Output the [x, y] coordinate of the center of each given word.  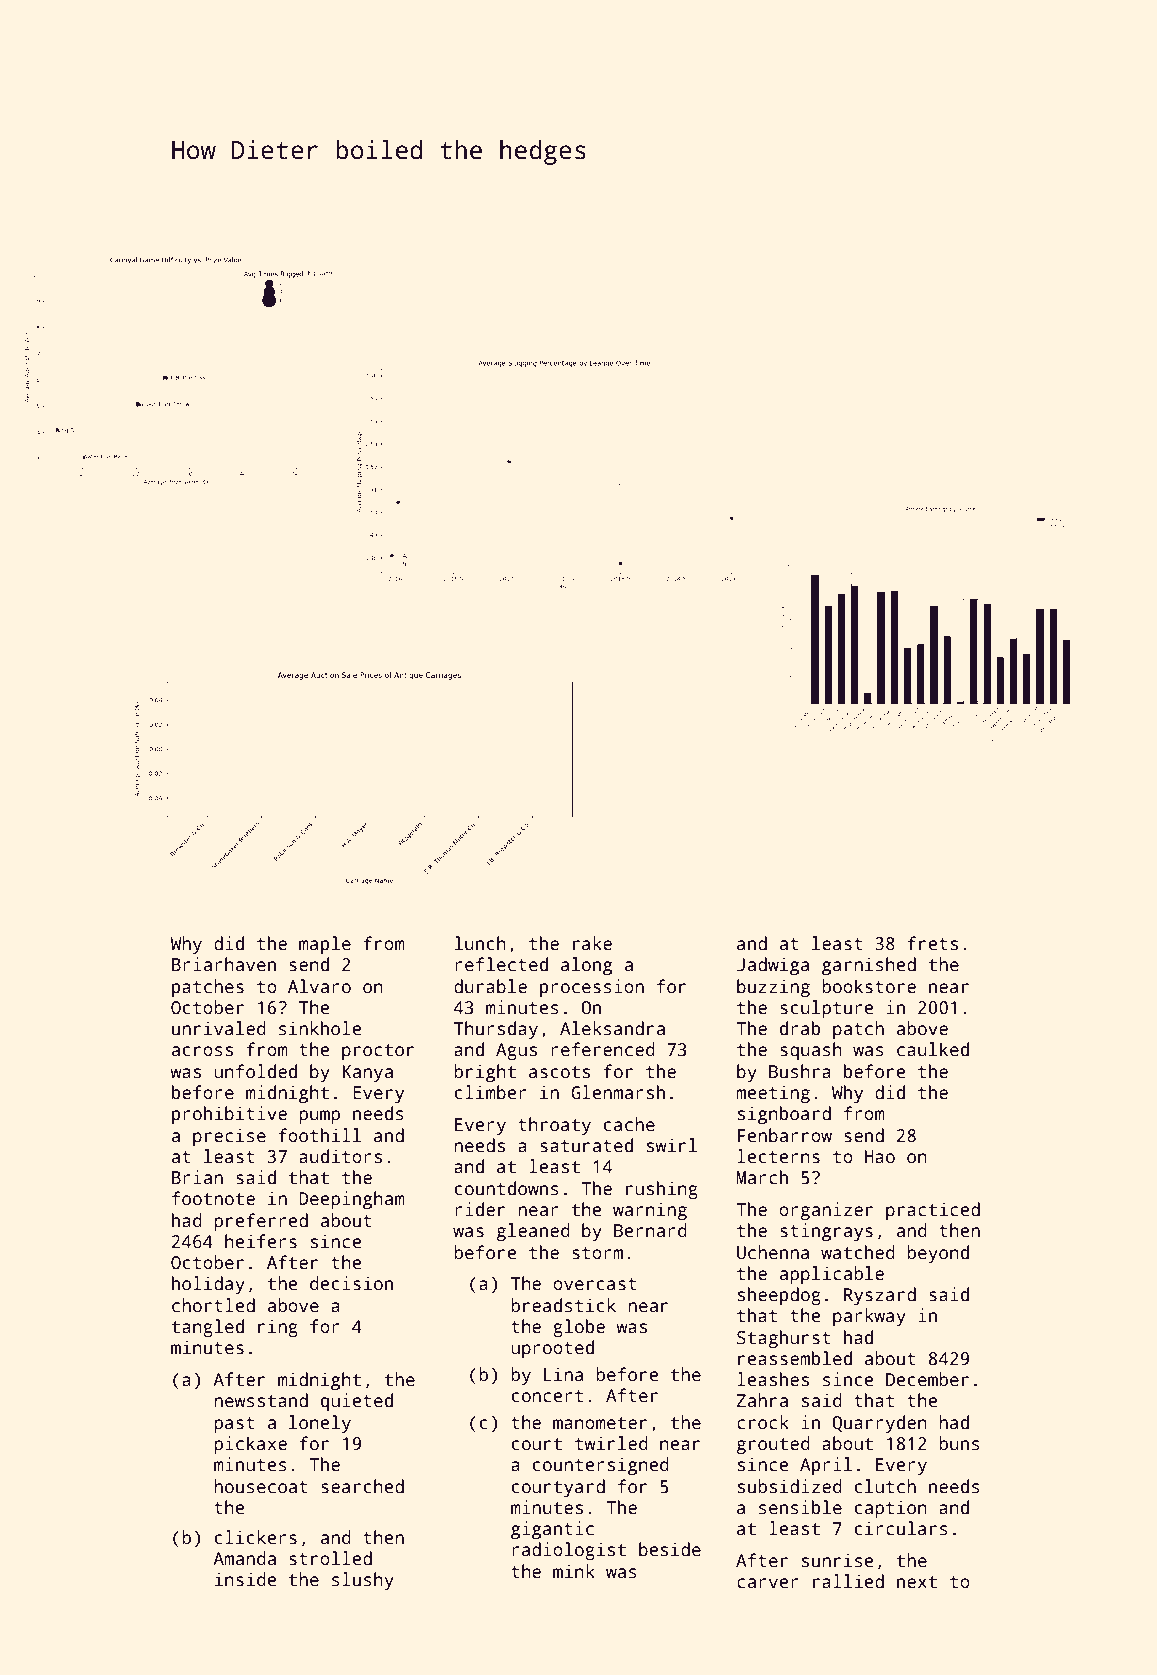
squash [811, 1051]
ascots [559, 1072]
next [917, 1582]
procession [592, 988]
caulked [933, 1049]
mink [574, 1571]
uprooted [552, 1349]
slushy [363, 1581]
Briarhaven [224, 964]
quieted [357, 1402]
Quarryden [879, 1424]
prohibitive [229, 1115]
